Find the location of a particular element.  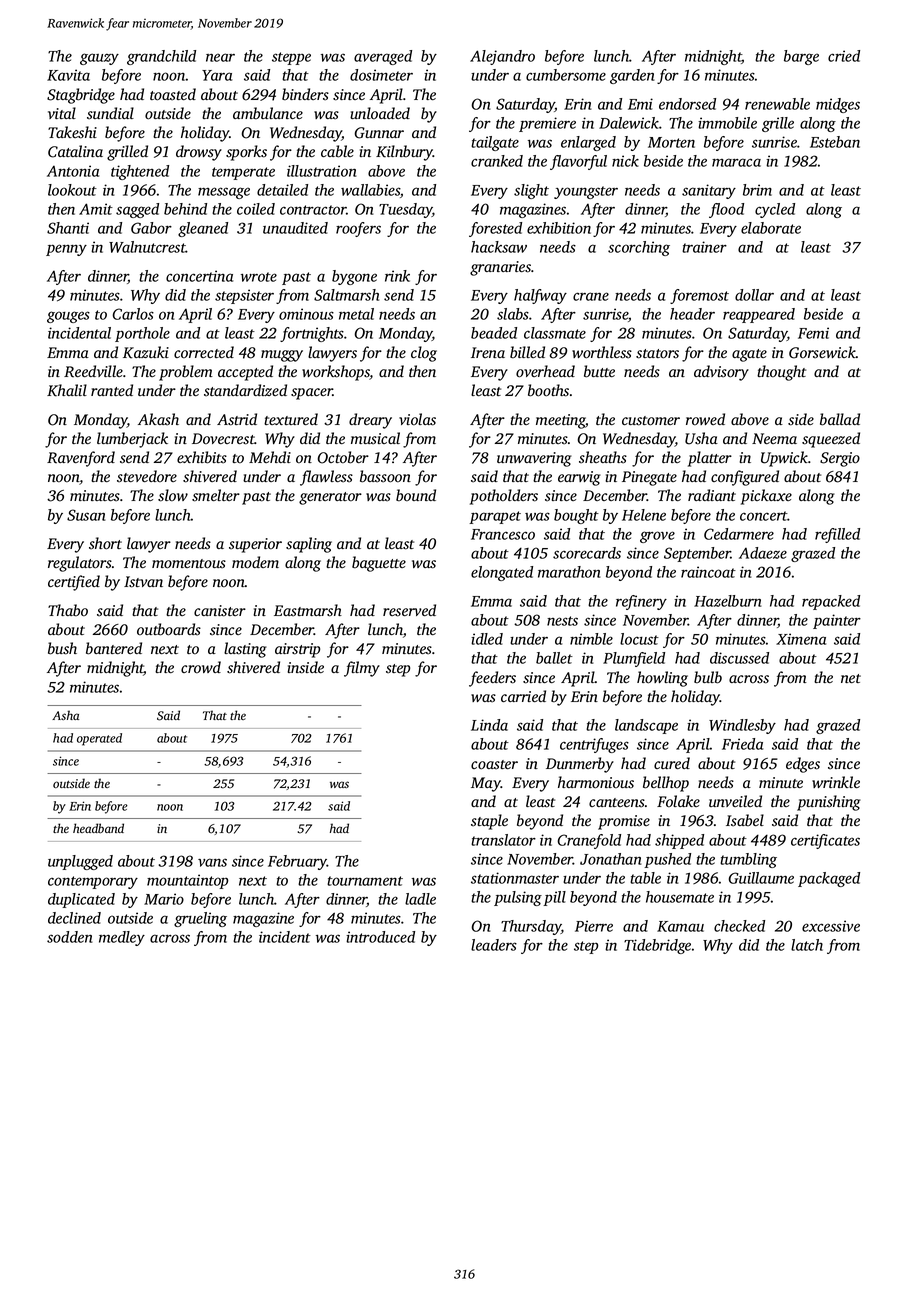

sodden is located at coordinates (70, 937).
